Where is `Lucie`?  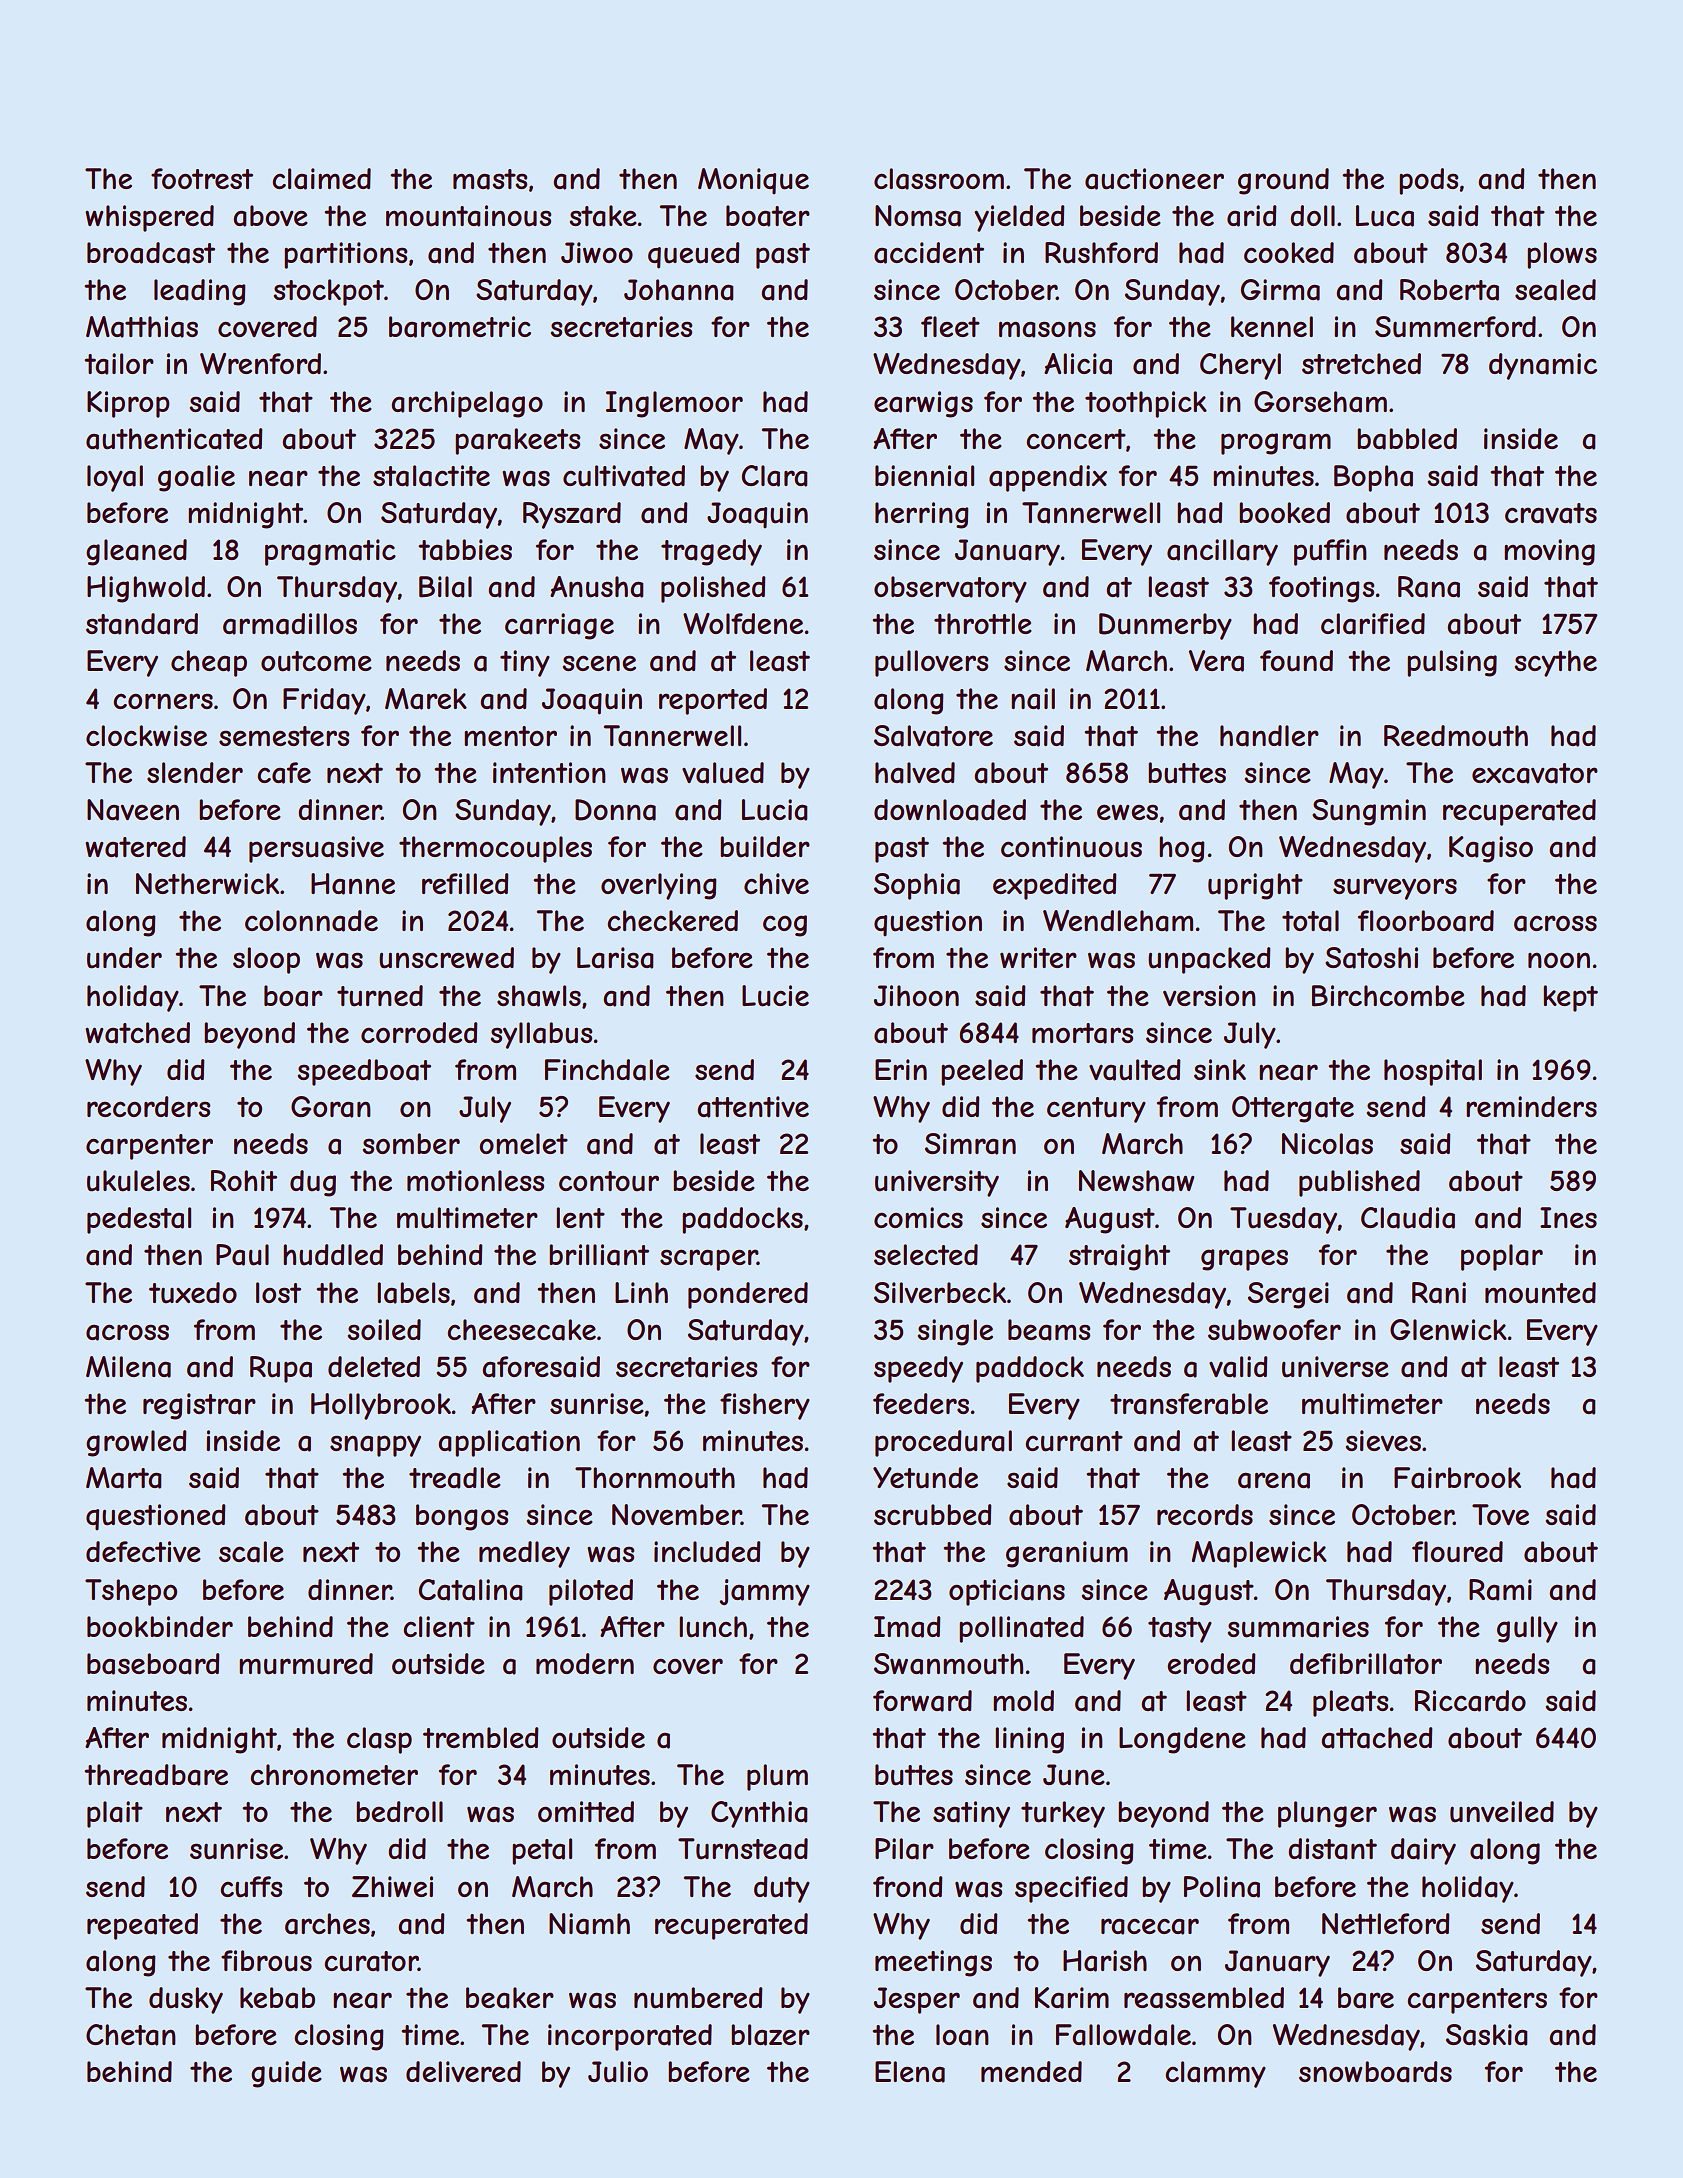 Lucie is located at coordinates (775, 996).
